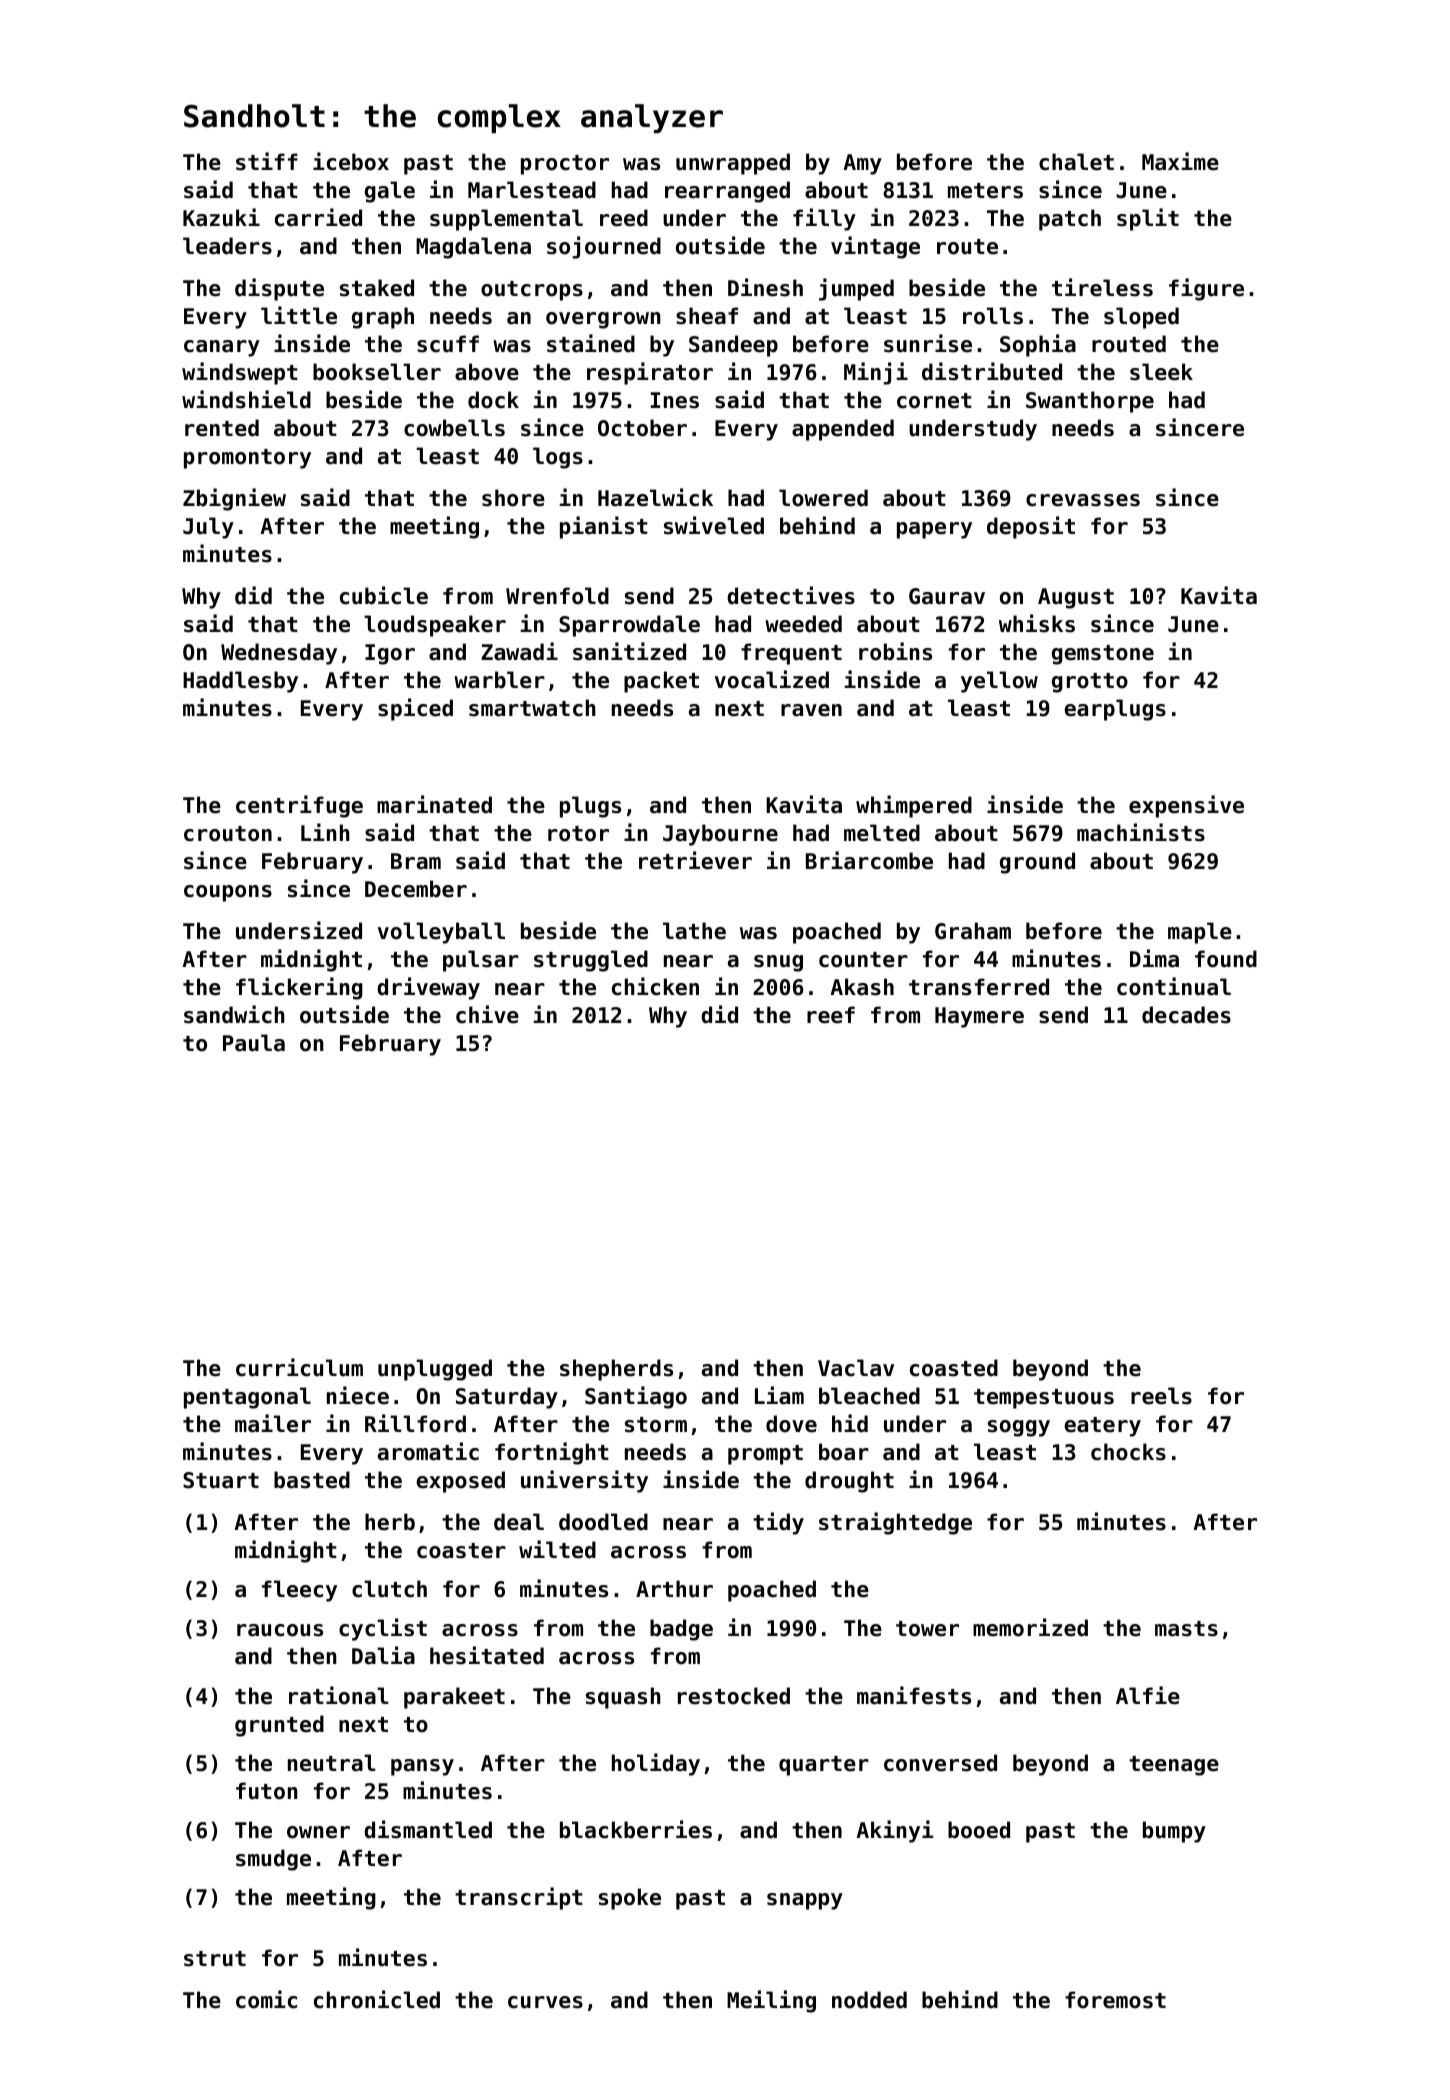 This screenshot has width=1450, height=2100. What do you see at coordinates (377, 1999) in the screenshot?
I see `chronicled` at bounding box center [377, 1999].
